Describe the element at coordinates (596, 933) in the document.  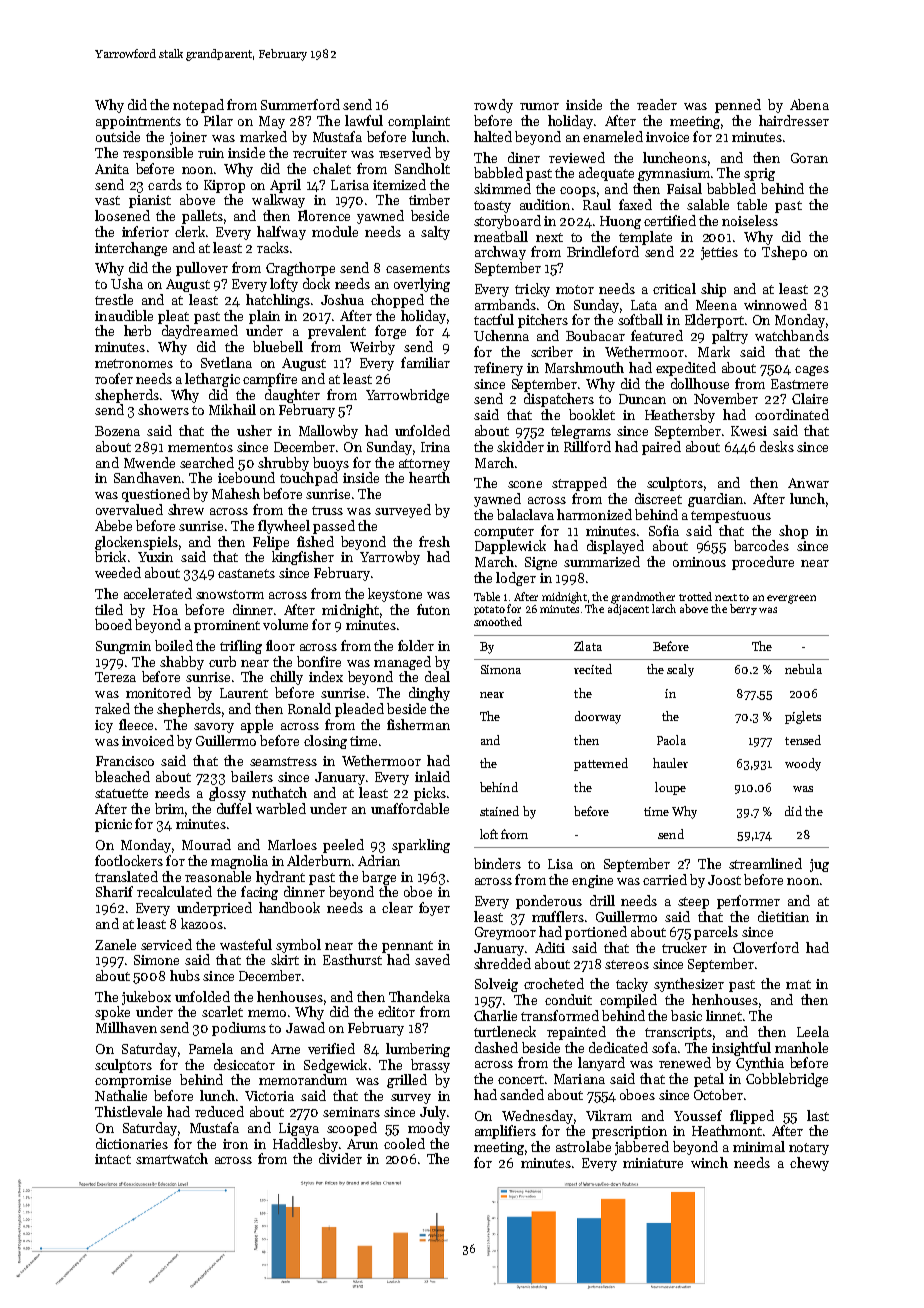
I see `portioned` at that location.
